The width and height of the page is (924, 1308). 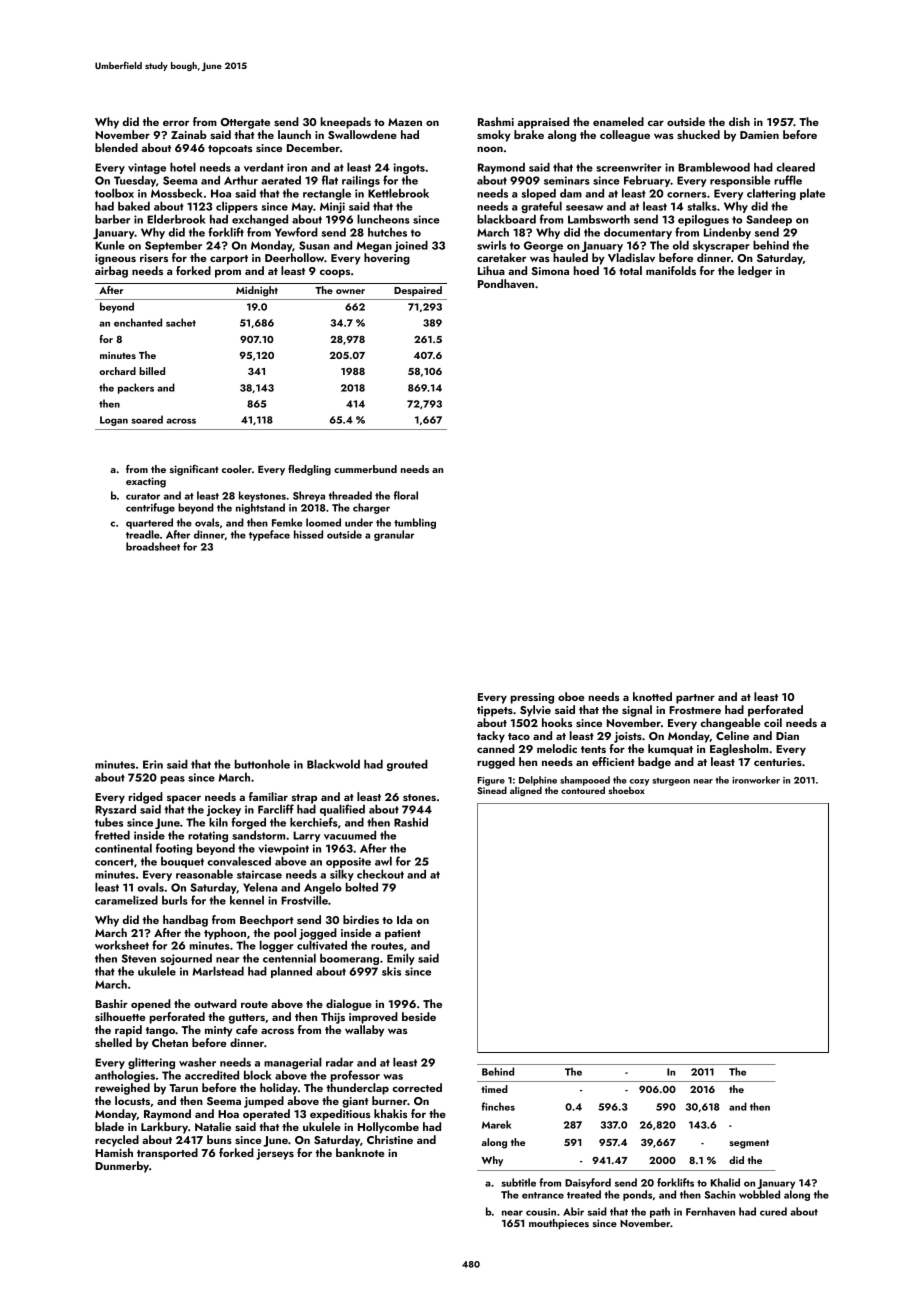 I want to click on manifolds, so click(x=671, y=270).
